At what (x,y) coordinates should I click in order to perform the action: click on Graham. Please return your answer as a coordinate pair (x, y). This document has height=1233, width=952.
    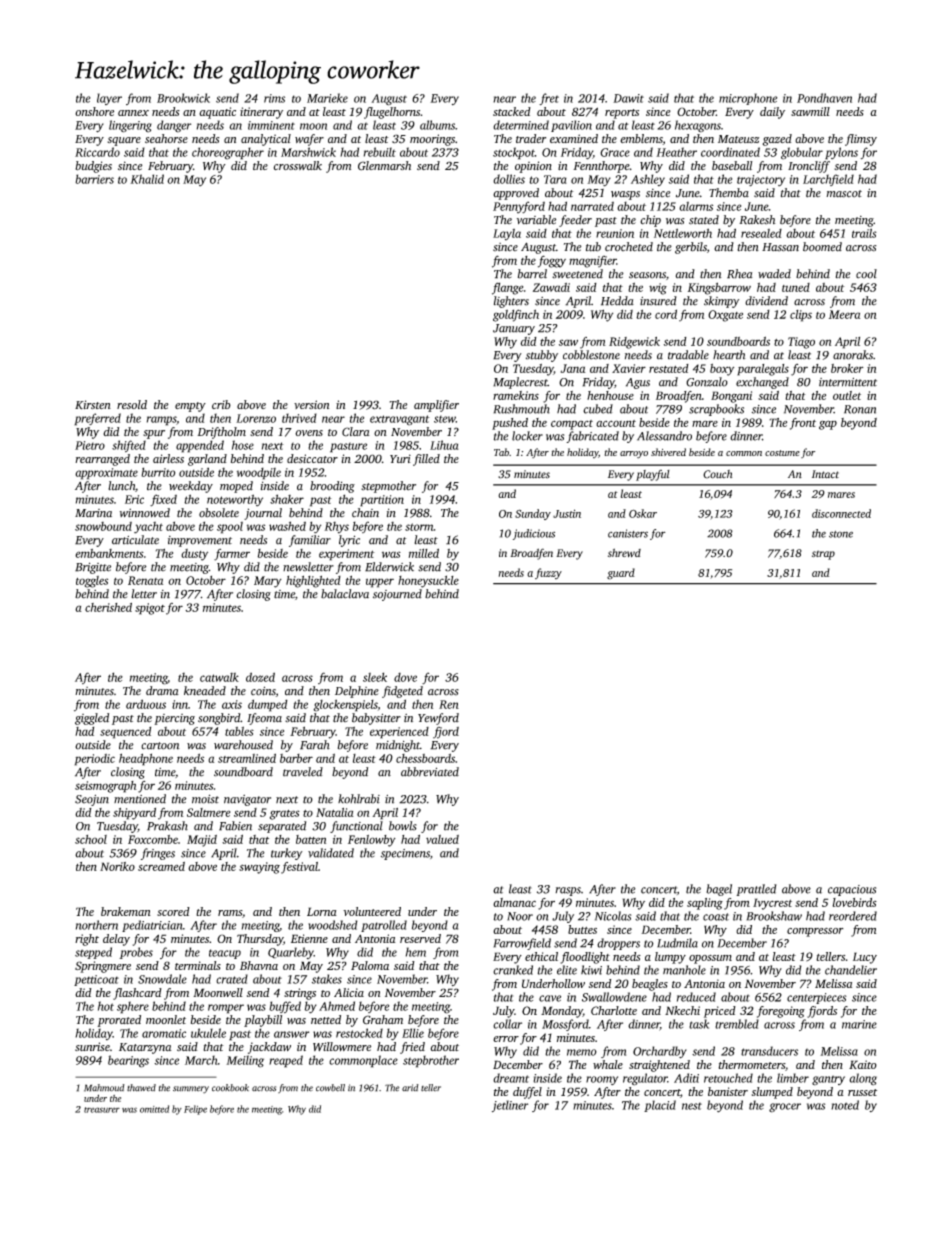
    Looking at the image, I should click on (383, 1020).
